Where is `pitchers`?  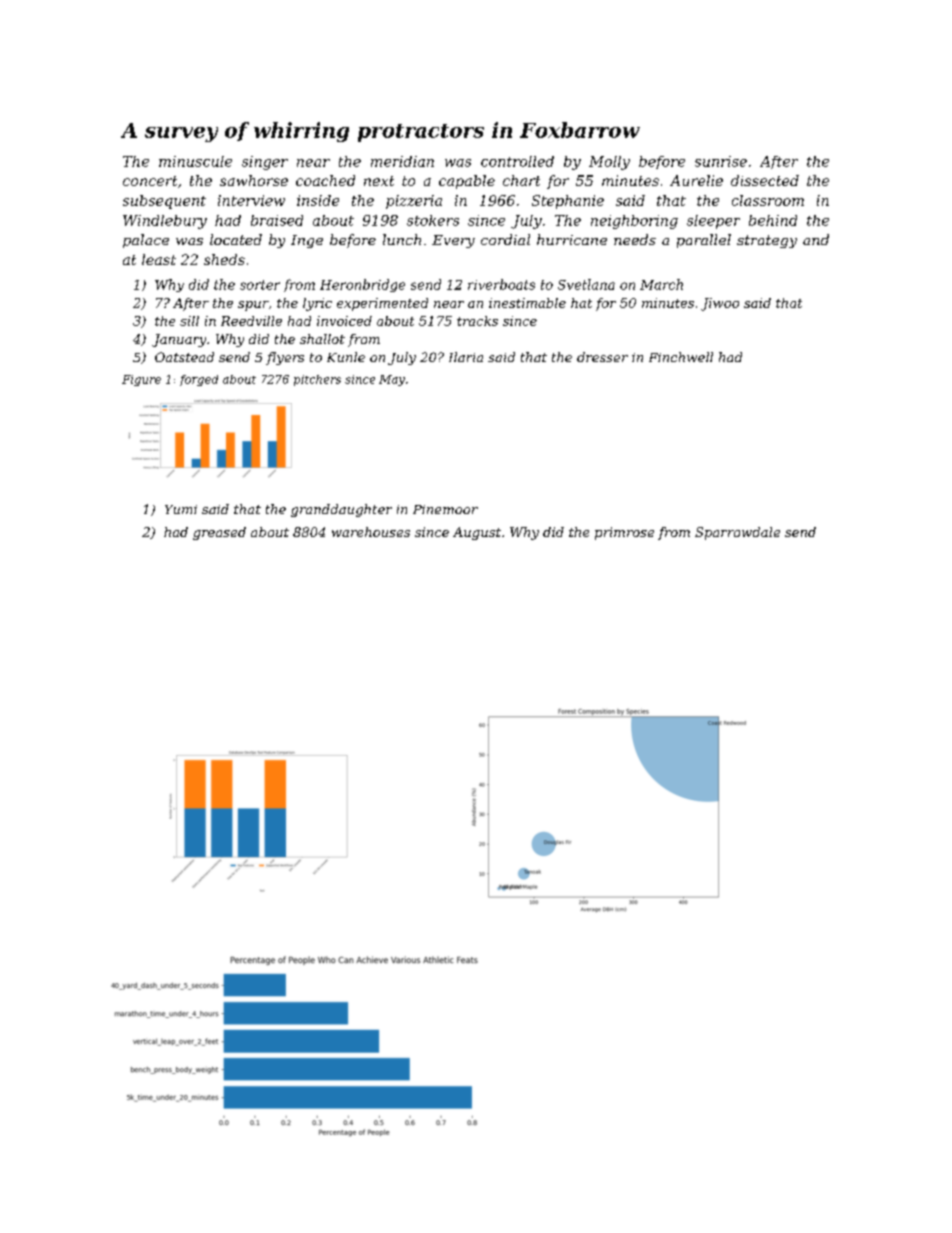
pitchers is located at coordinates (317, 380).
